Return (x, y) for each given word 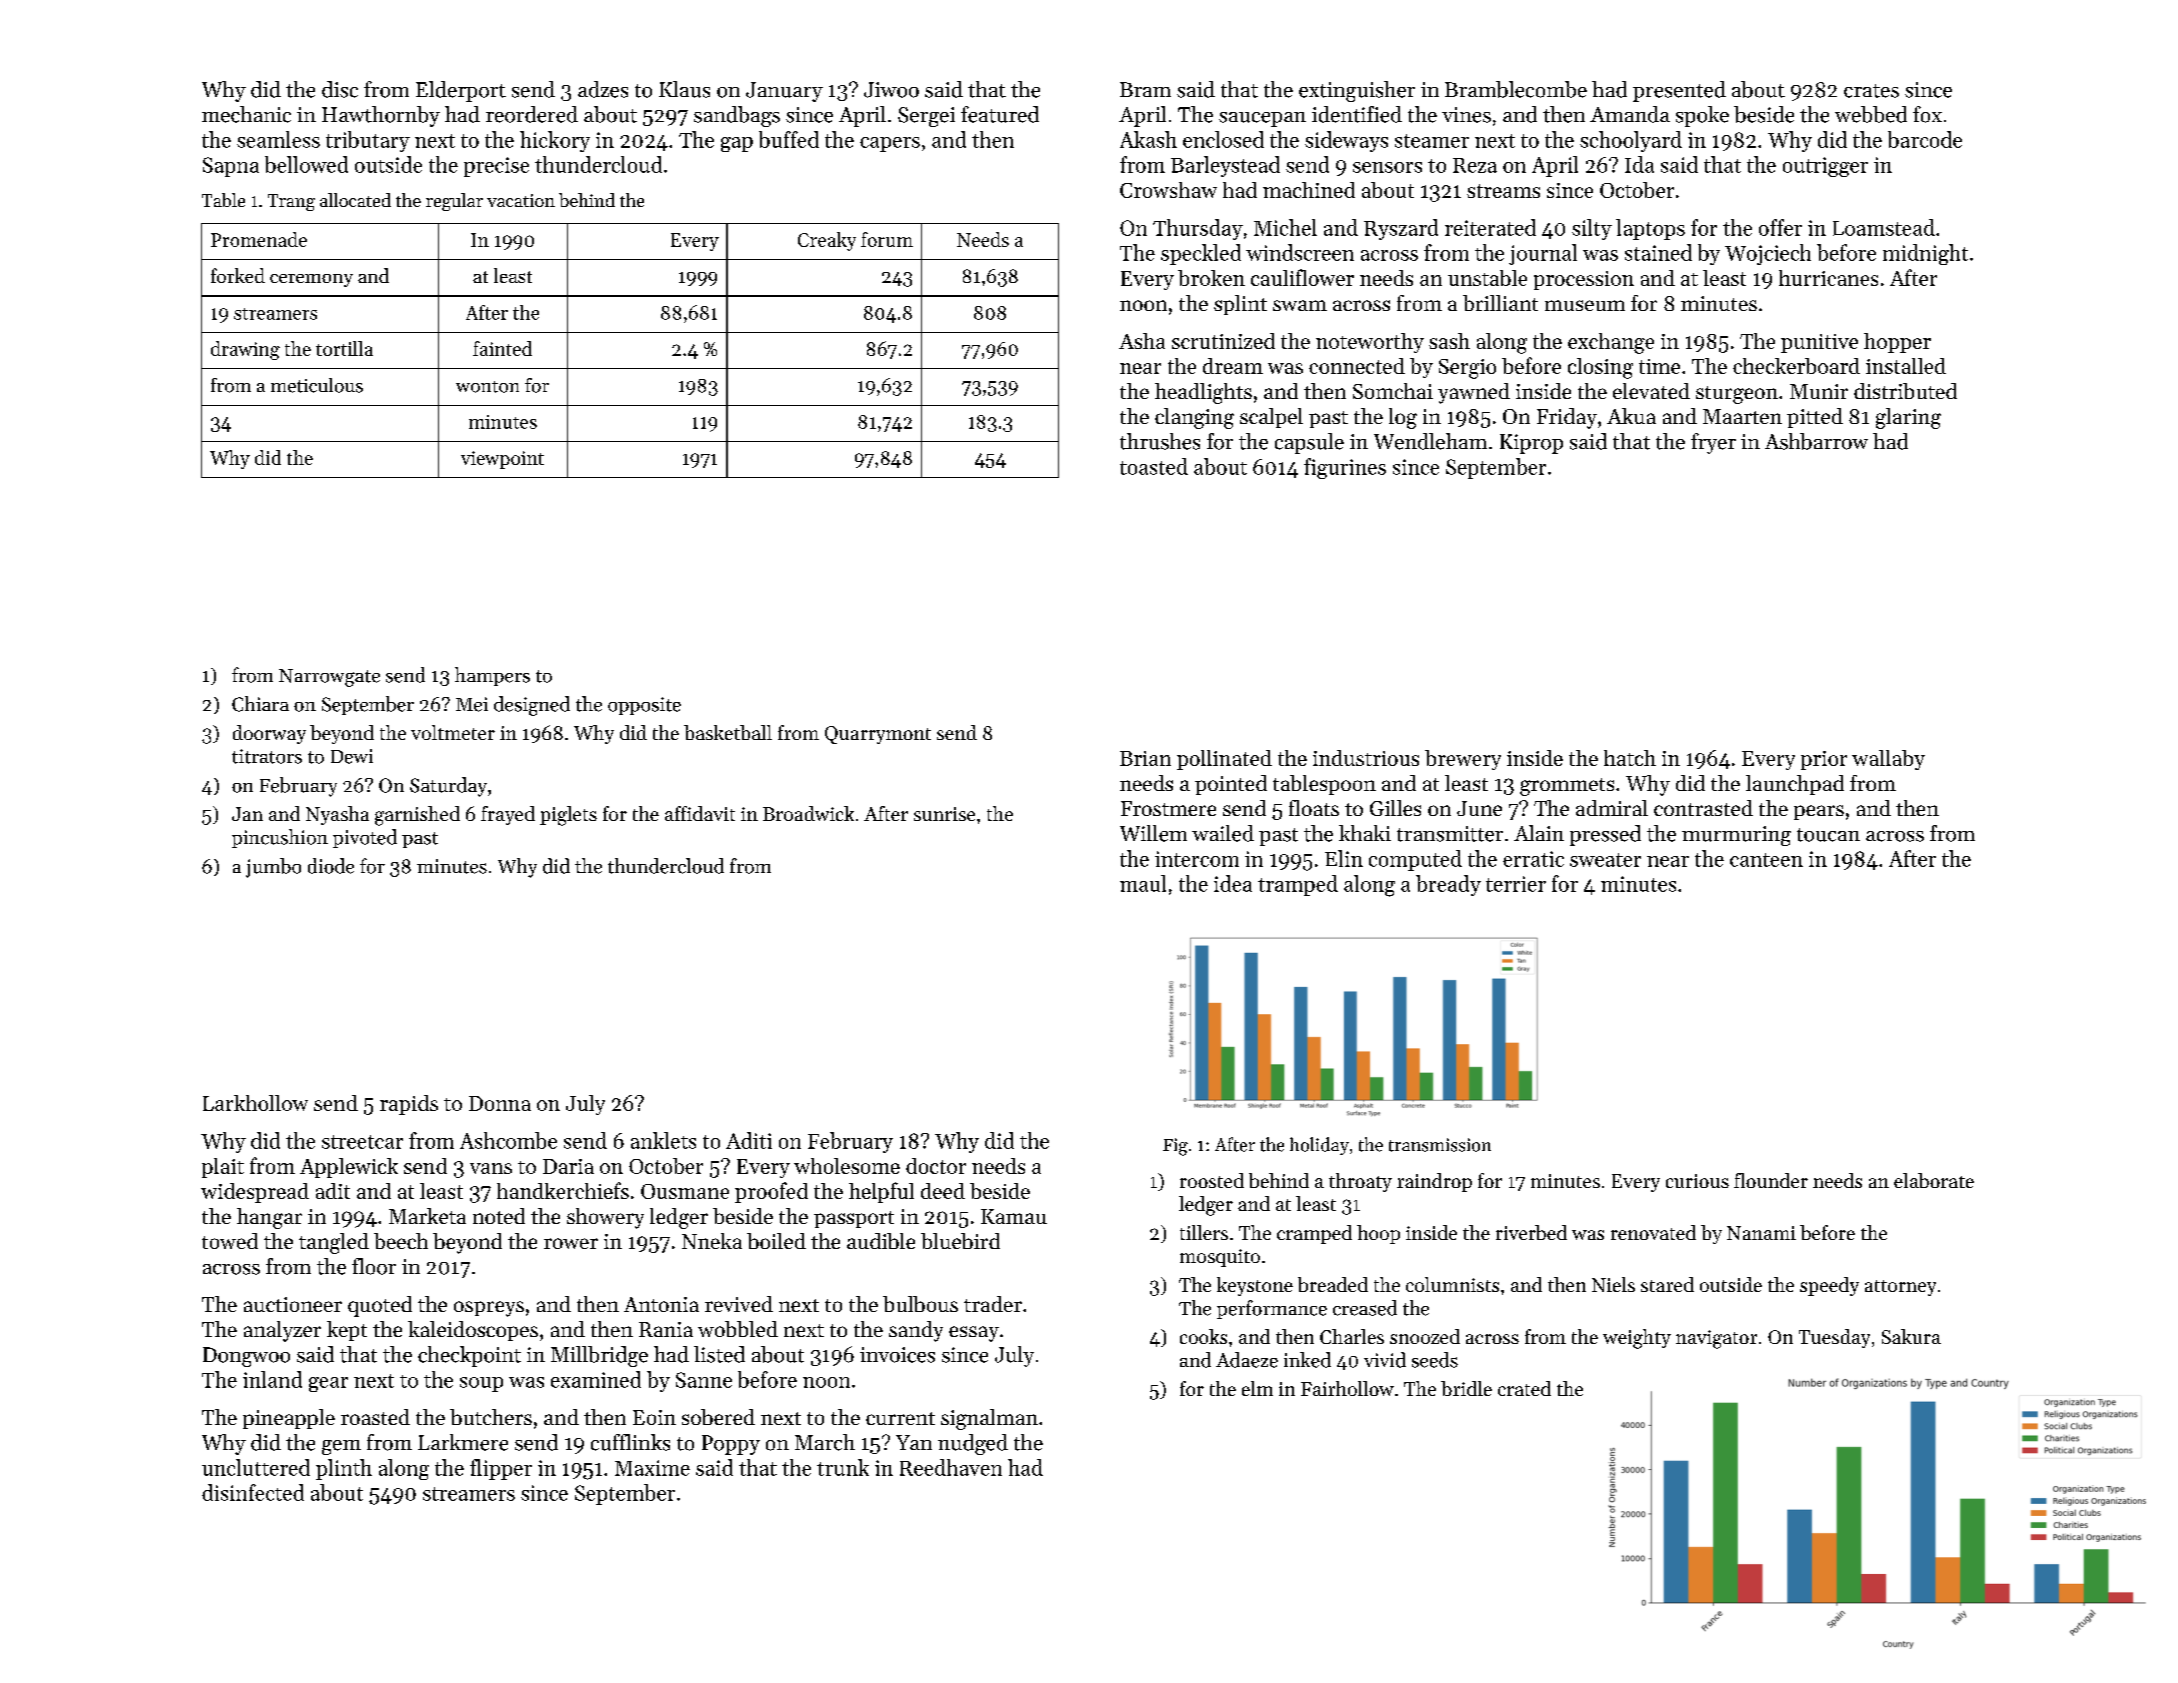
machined (1309, 190)
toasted (1154, 466)
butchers (491, 1417)
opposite (644, 706)
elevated (1651, 391)
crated (1524, 1388)
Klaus (684, 89)
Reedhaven (951, 1467)
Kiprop (1531, 444)
